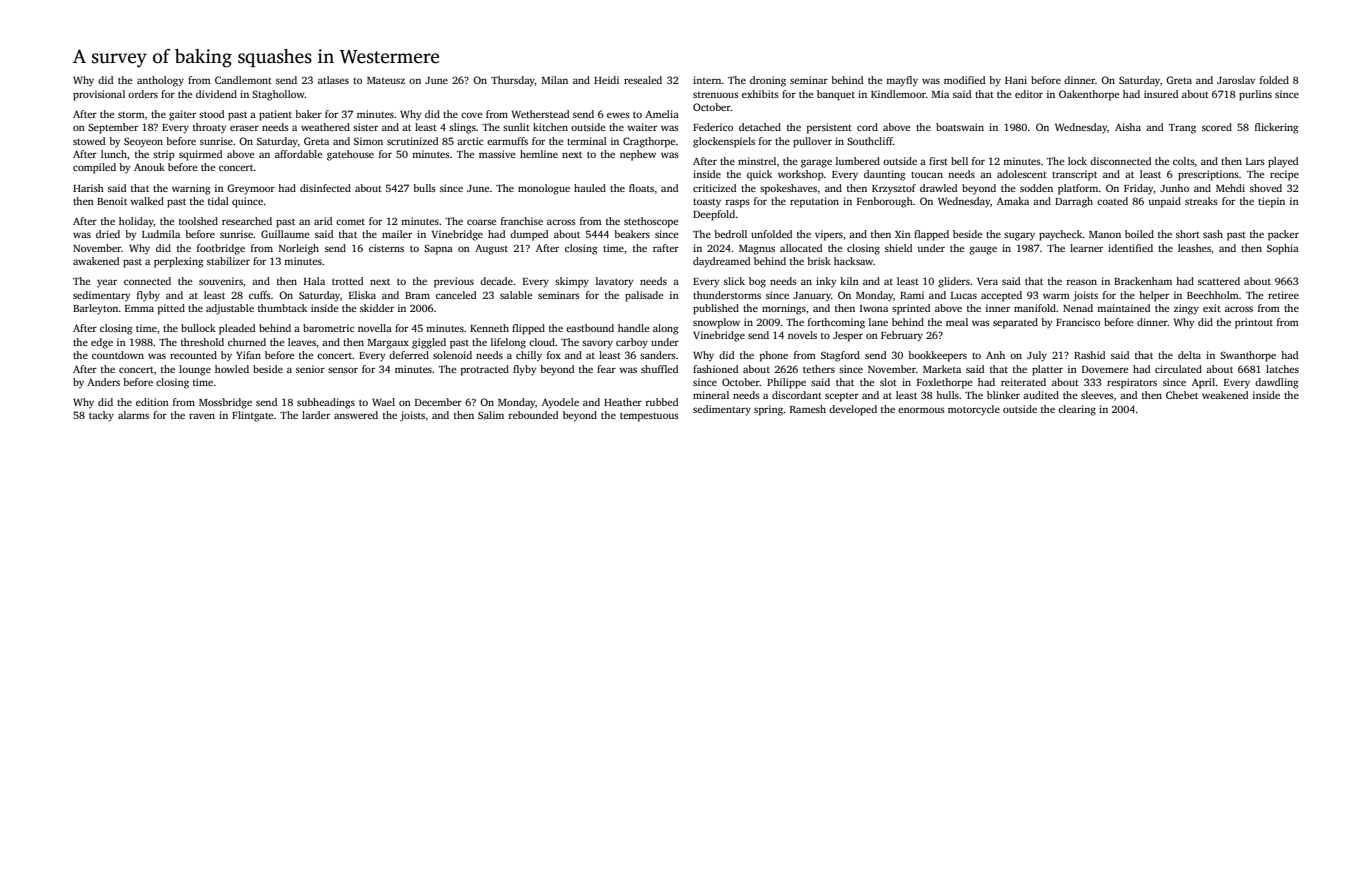 The image size is (1372, 887). I want to click on anthology, so click(160, 81).
